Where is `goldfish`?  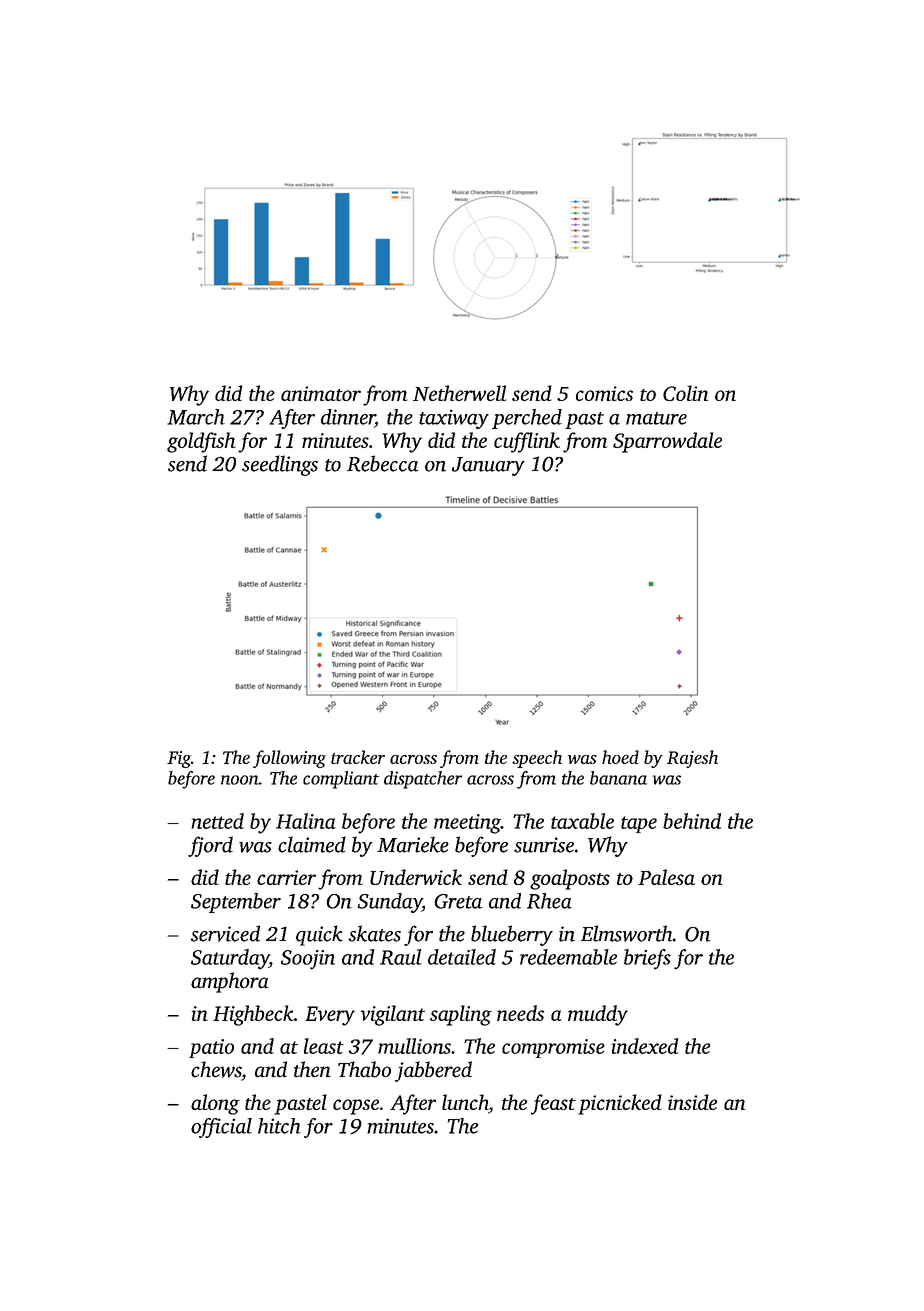 goldfish is located at coordinates (201, 442).
